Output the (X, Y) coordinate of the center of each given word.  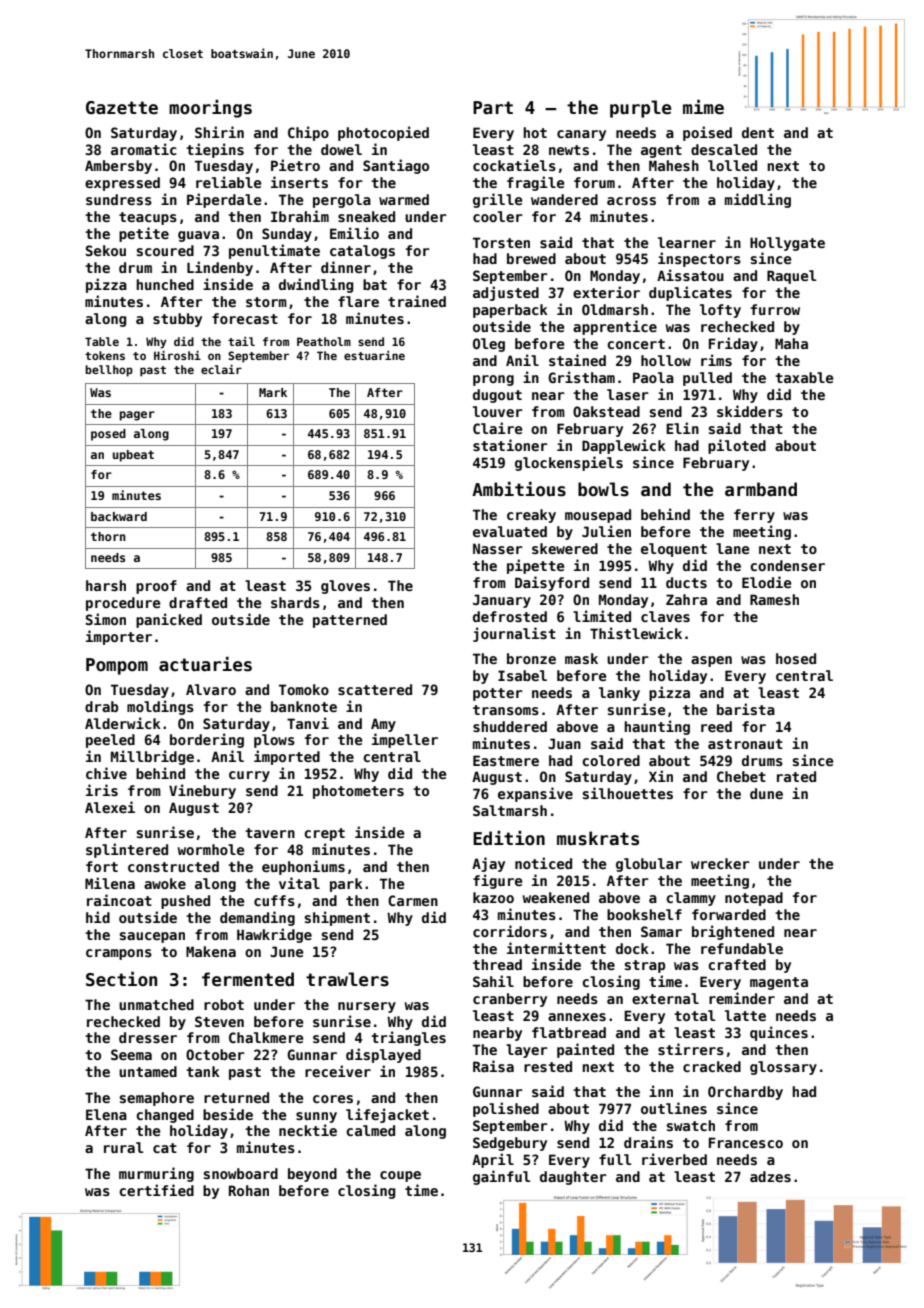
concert (636, 344)
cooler (498, 216)
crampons (119, 954)
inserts (299, 182)
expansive (535, 794)
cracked (712, 1066)
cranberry (510, 1000)
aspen (711, 661)
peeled (110, 741)
